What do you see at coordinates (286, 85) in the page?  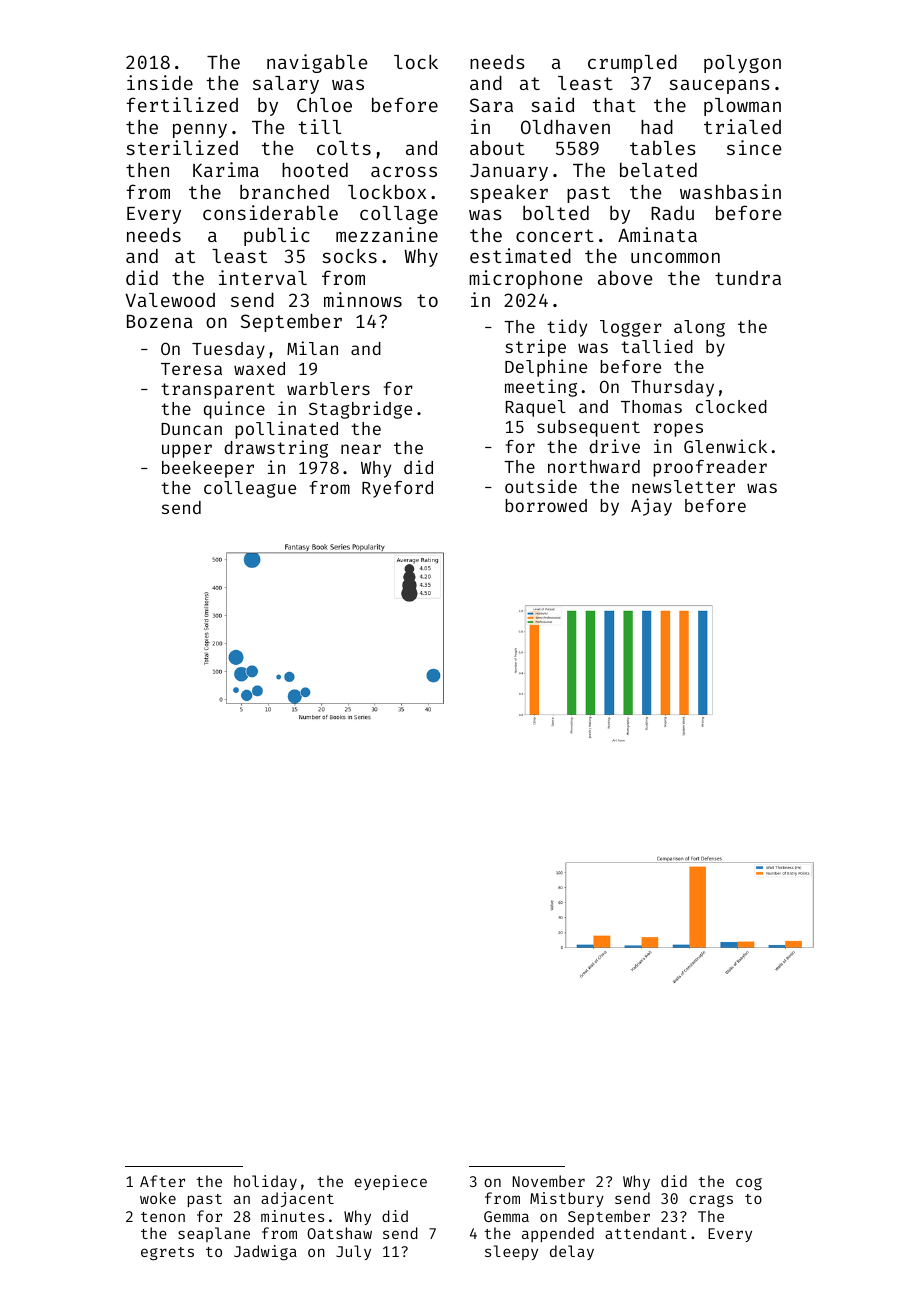 I see `salary` at bounding box center [286, 85].
